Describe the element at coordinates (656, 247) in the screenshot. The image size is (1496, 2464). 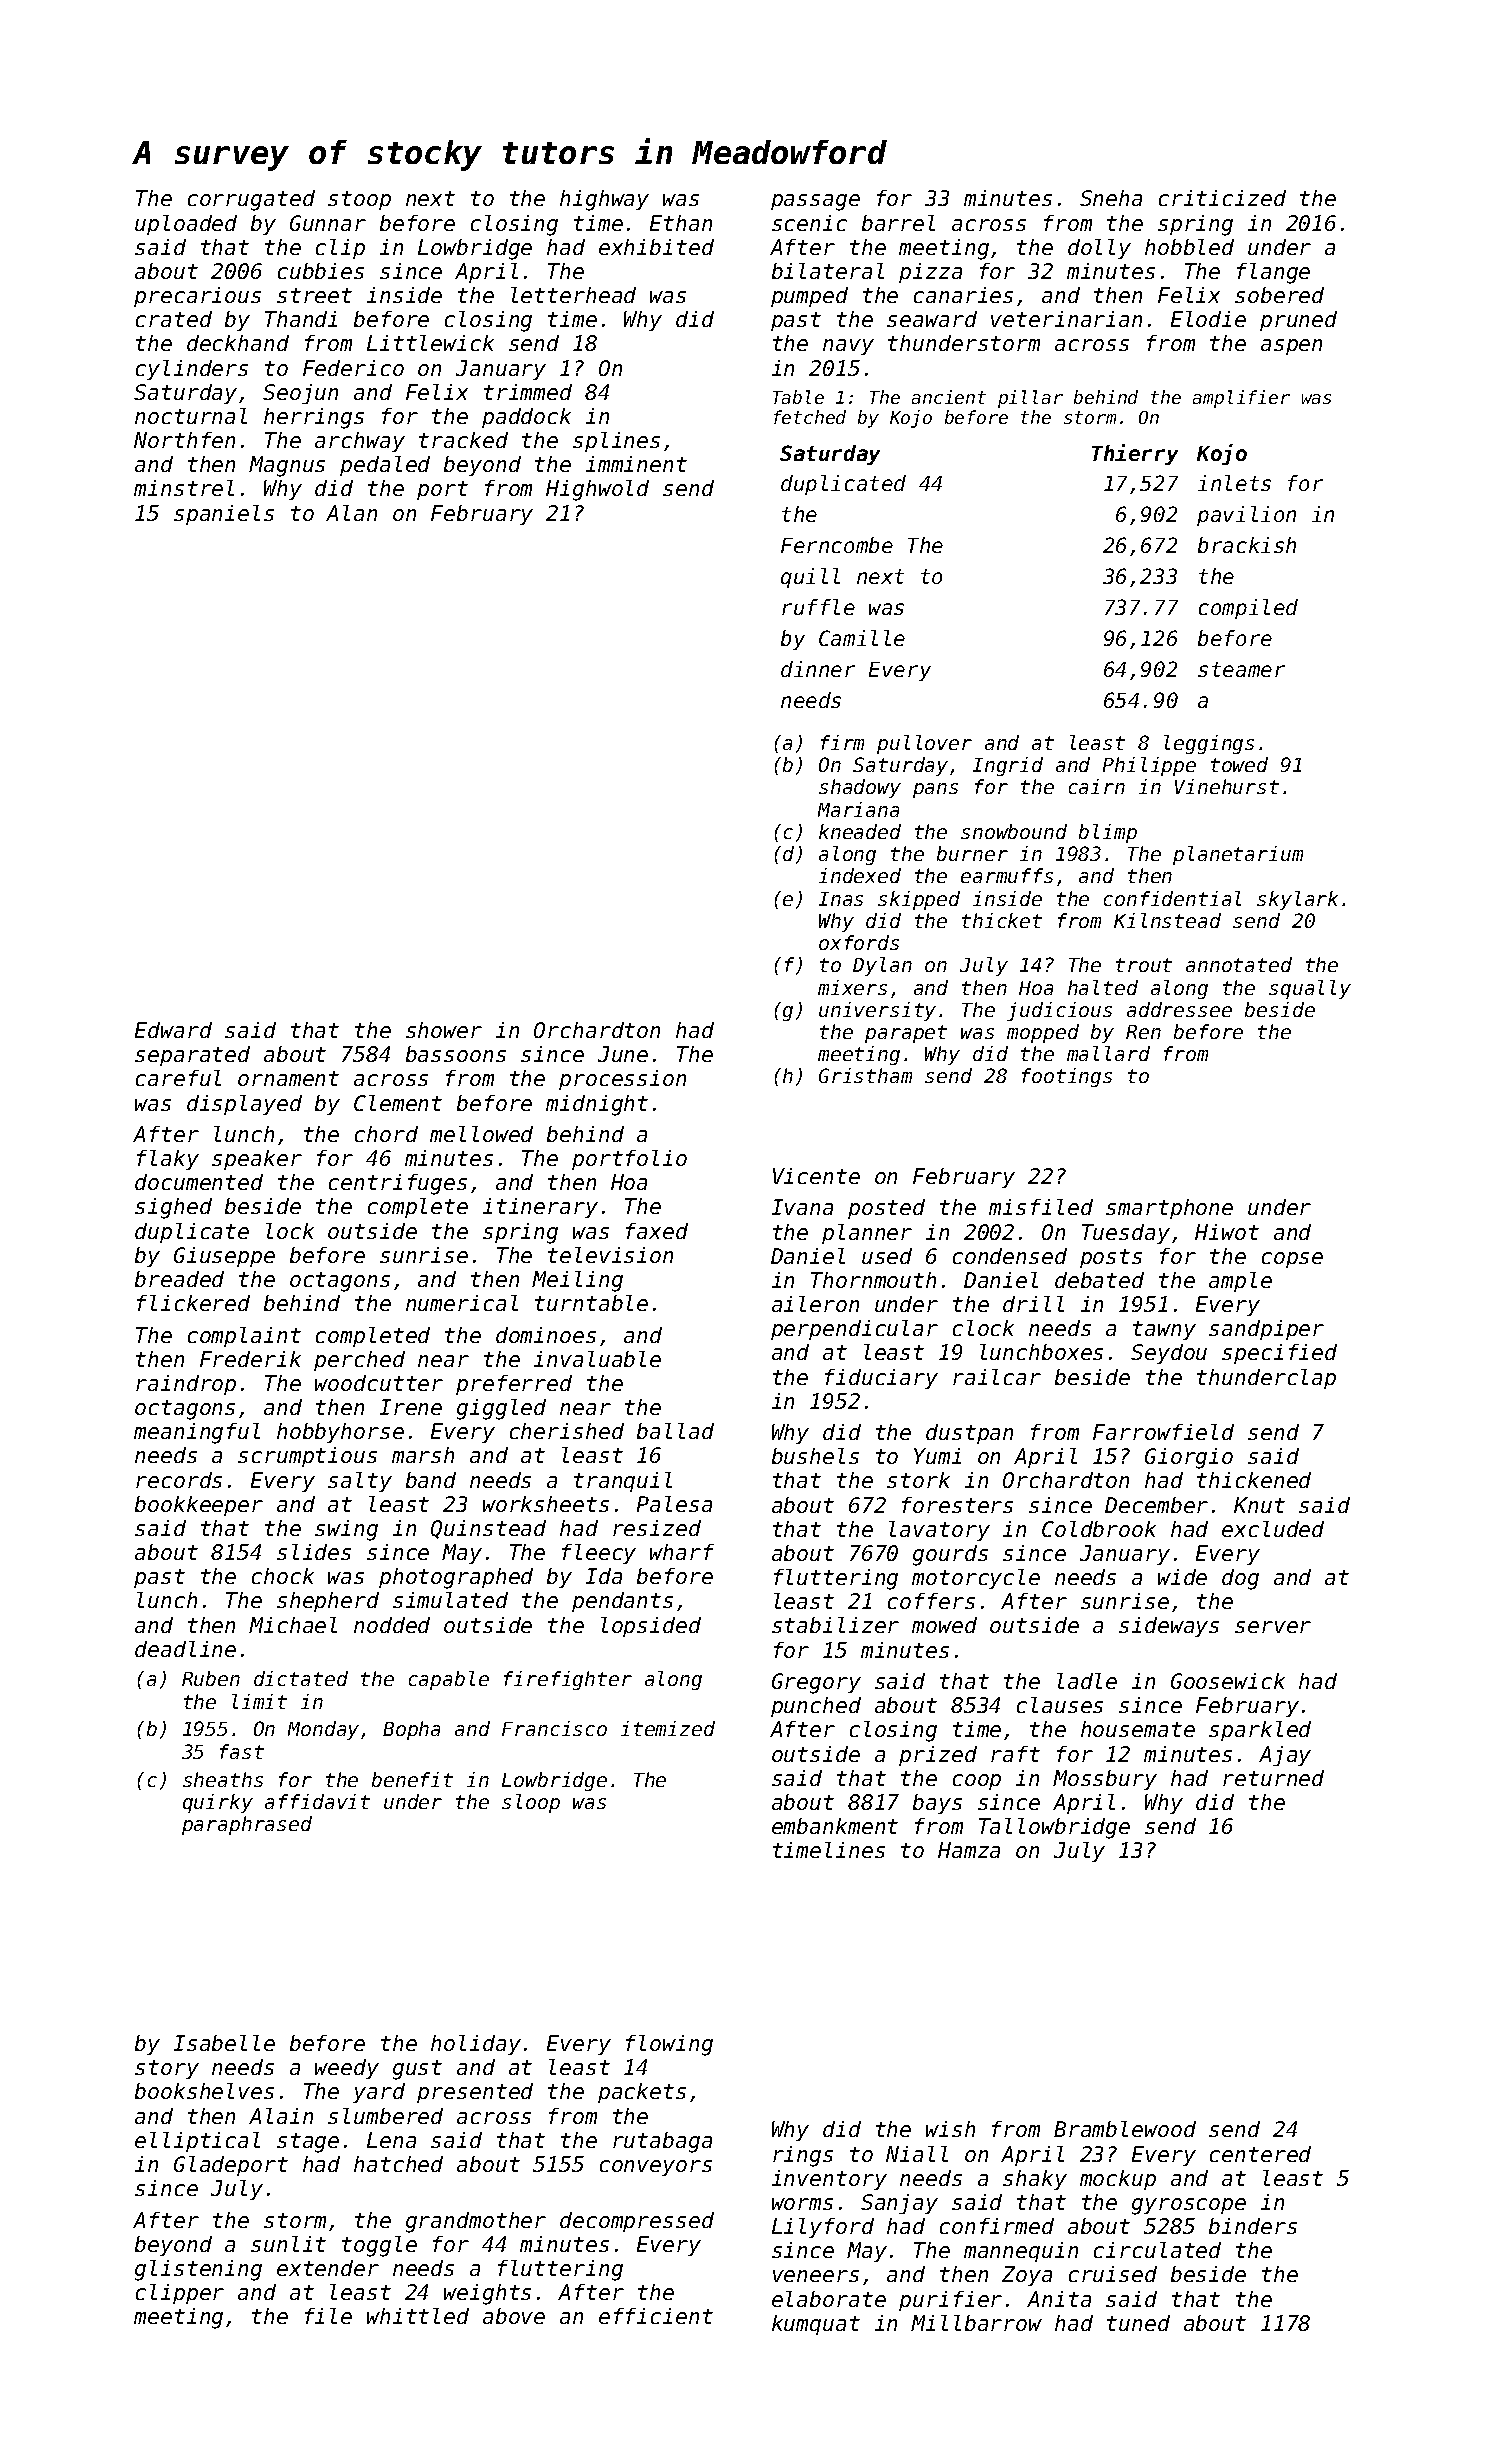
I see `exhibited` at that location.
